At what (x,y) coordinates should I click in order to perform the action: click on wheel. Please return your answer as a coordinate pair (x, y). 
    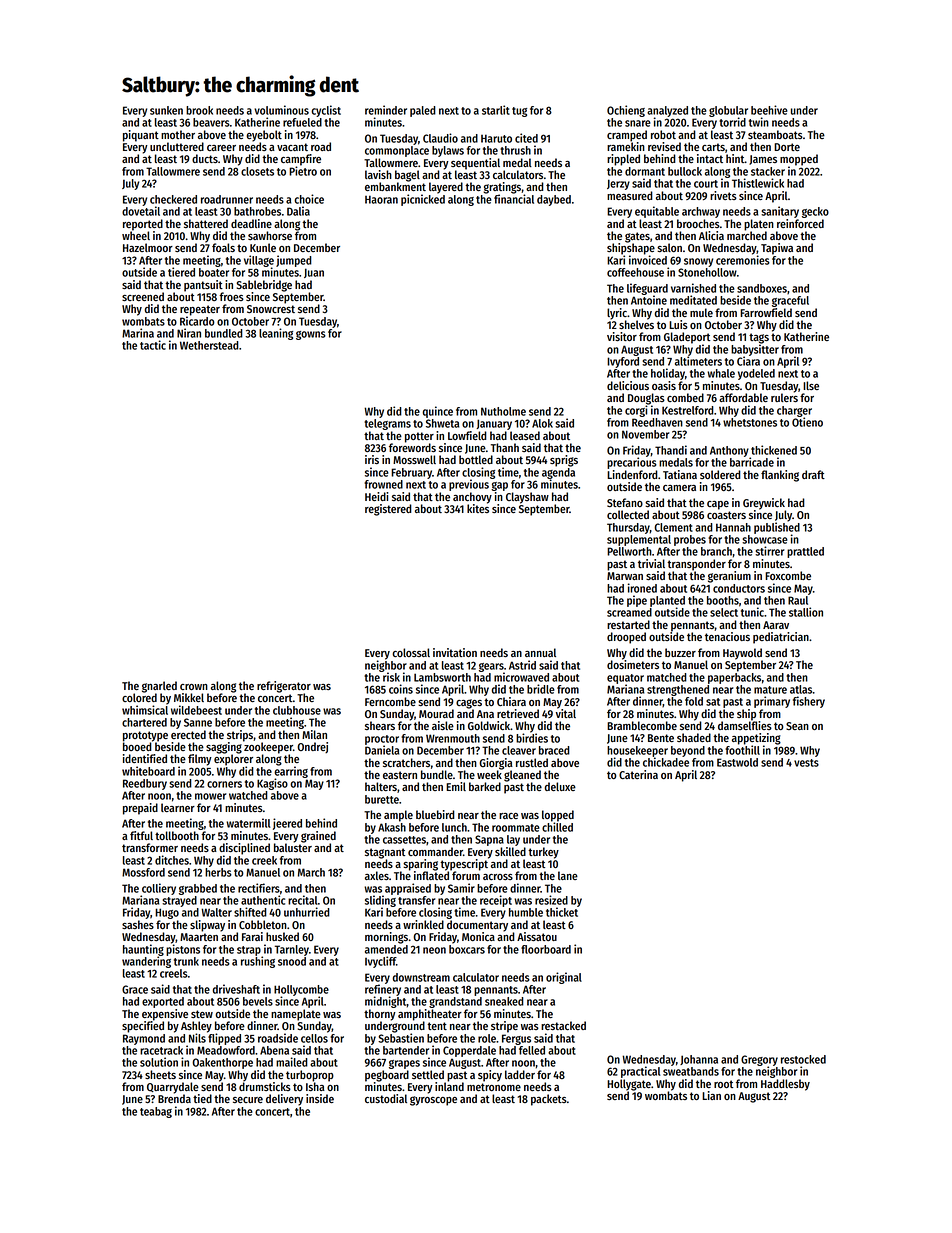
    Looking at the image, I should click on (136, 235).
